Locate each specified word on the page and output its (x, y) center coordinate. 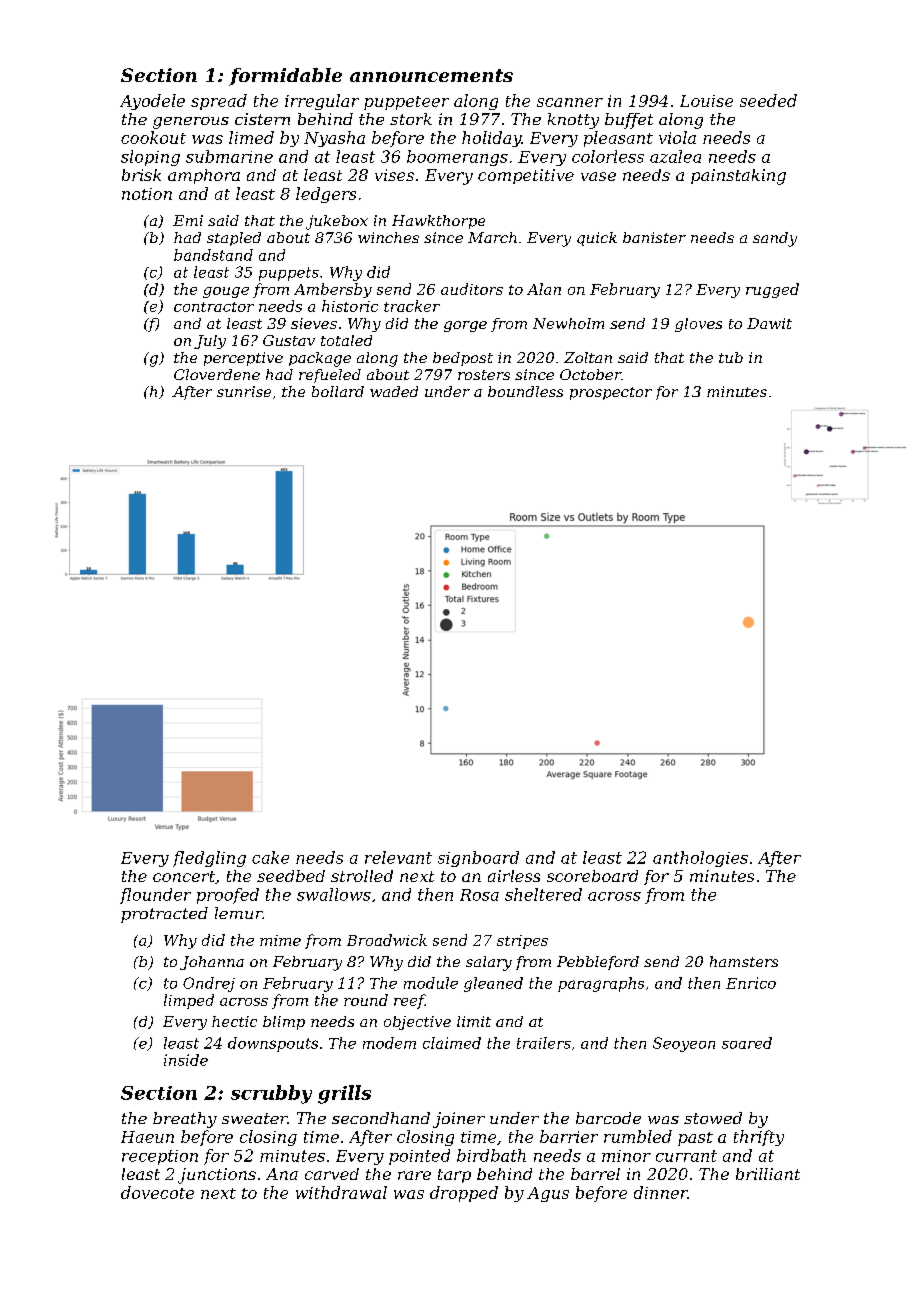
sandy (775, 239)
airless (514, 876)
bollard (338, 391)
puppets (289, 274)
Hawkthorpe (438, 222)
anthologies (700, 859)
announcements (431, 75)
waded (394, 391)
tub (731, 357)
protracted (164, 915)
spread (219, 102)
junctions (217, 1176)
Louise (706, 101)
